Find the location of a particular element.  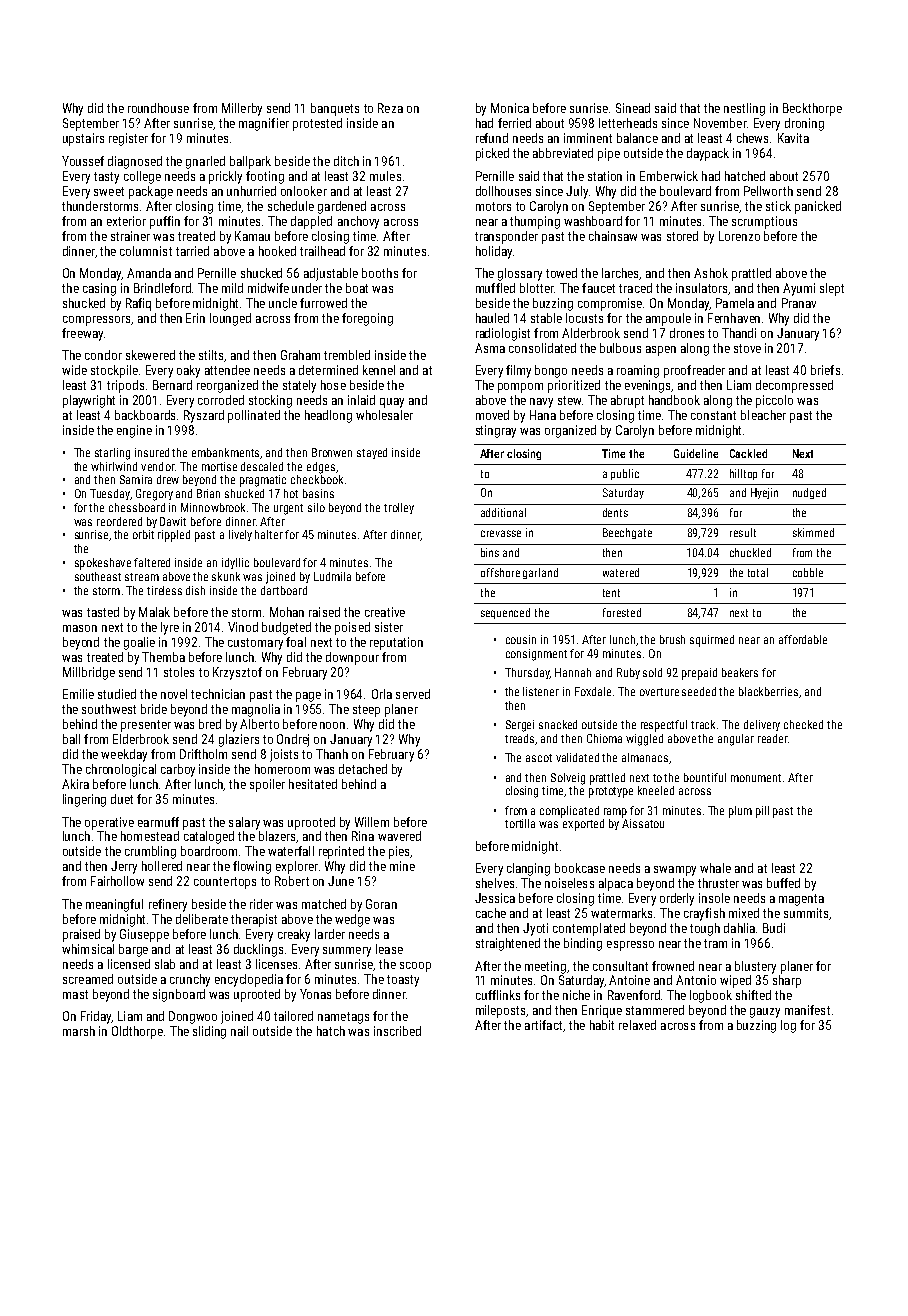

faucet is located at coordinates (598, 288).
